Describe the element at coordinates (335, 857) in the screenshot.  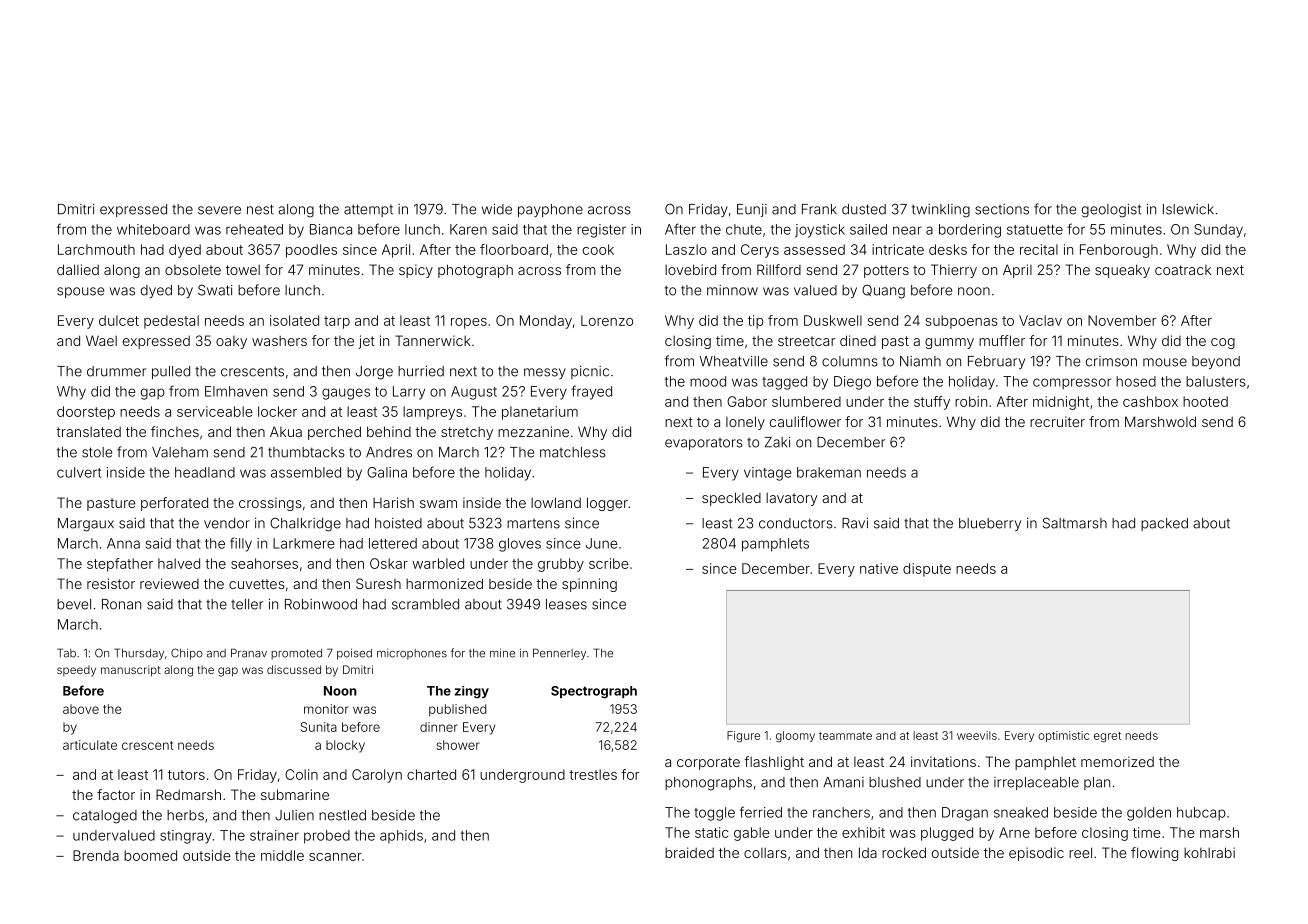
I see `scanner` at that location.
